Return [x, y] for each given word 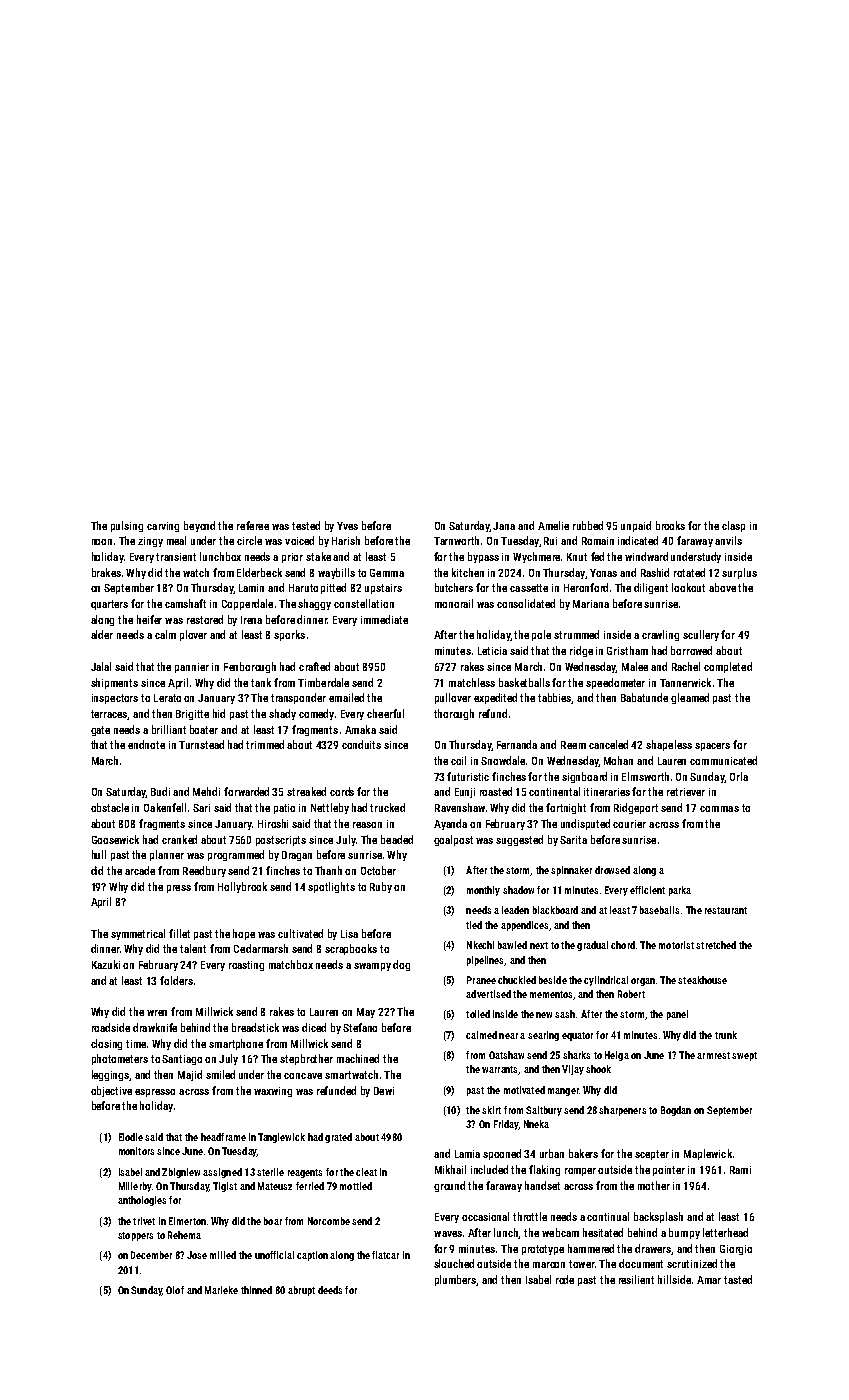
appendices [524, 926]
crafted [314, 666]
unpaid [636, 526]
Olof [175, 1290]
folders [176, 980]
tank [261, 682]
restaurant [726, 910]
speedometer [615, 683]
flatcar [385, 1255]
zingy [150, 542]
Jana [504, 526]
